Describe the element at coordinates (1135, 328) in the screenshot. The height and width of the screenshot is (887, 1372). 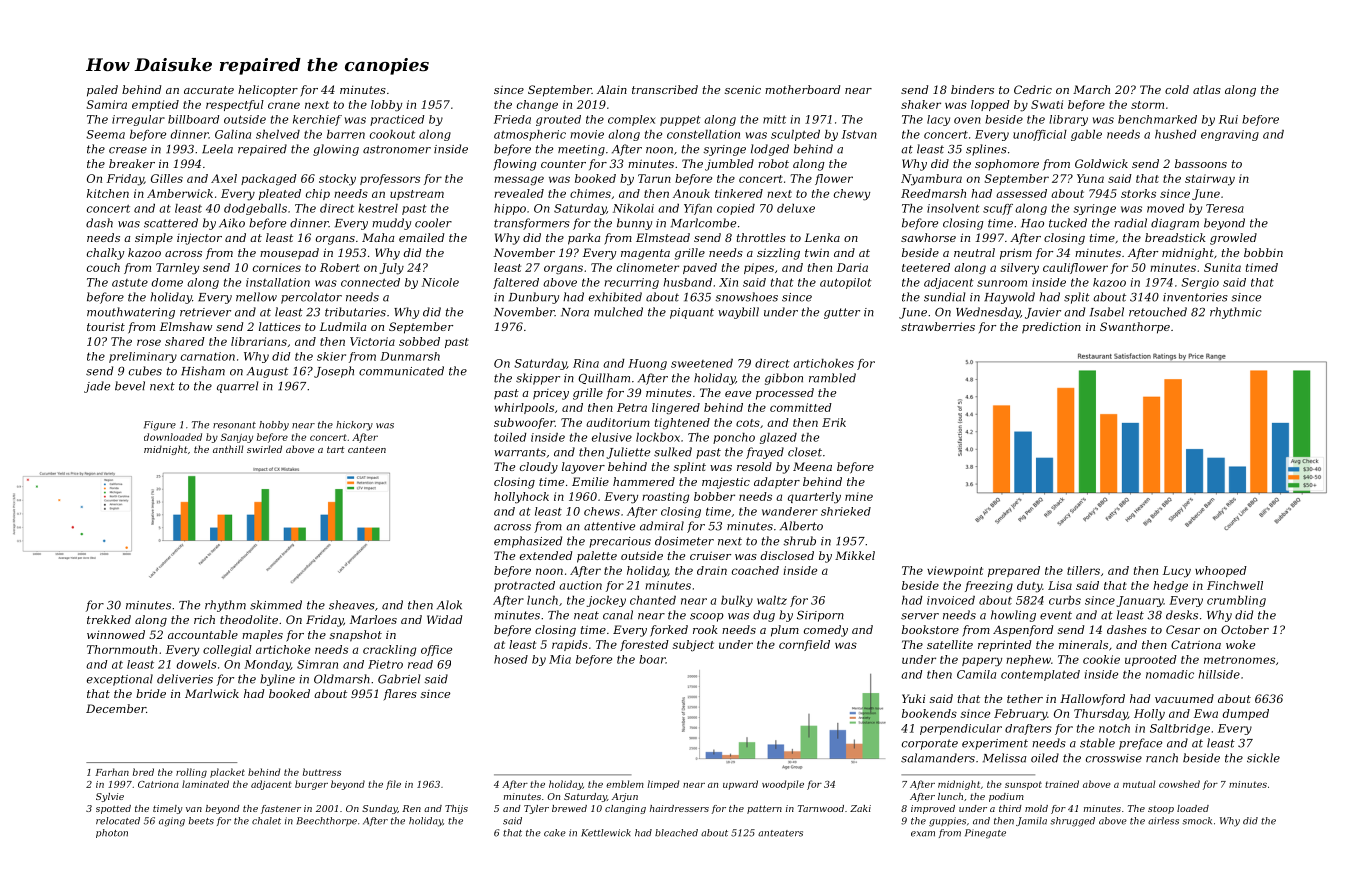
I see `Swanthorpe` at that location.
